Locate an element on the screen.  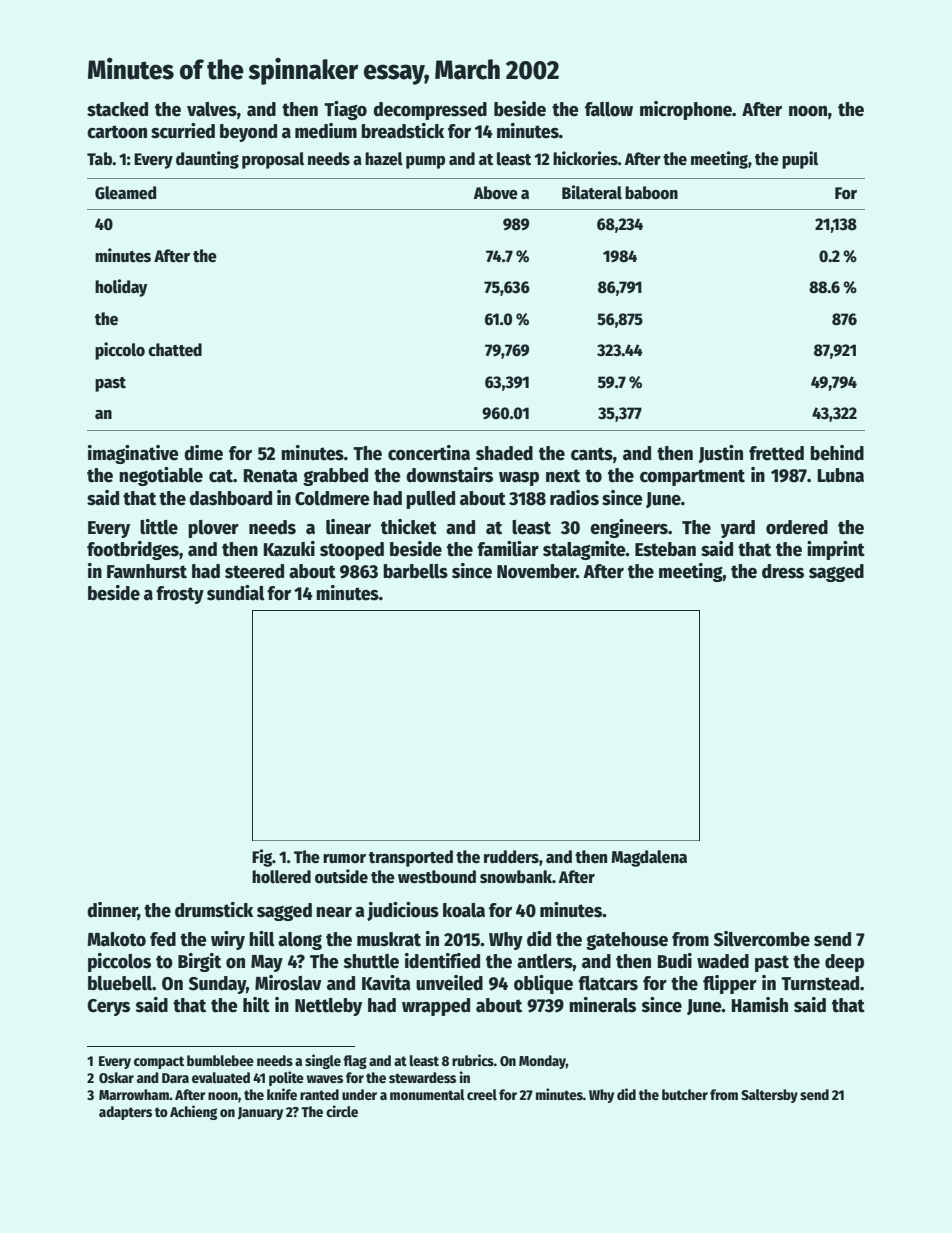
Magdalena is located at coordinates (649, 858).
